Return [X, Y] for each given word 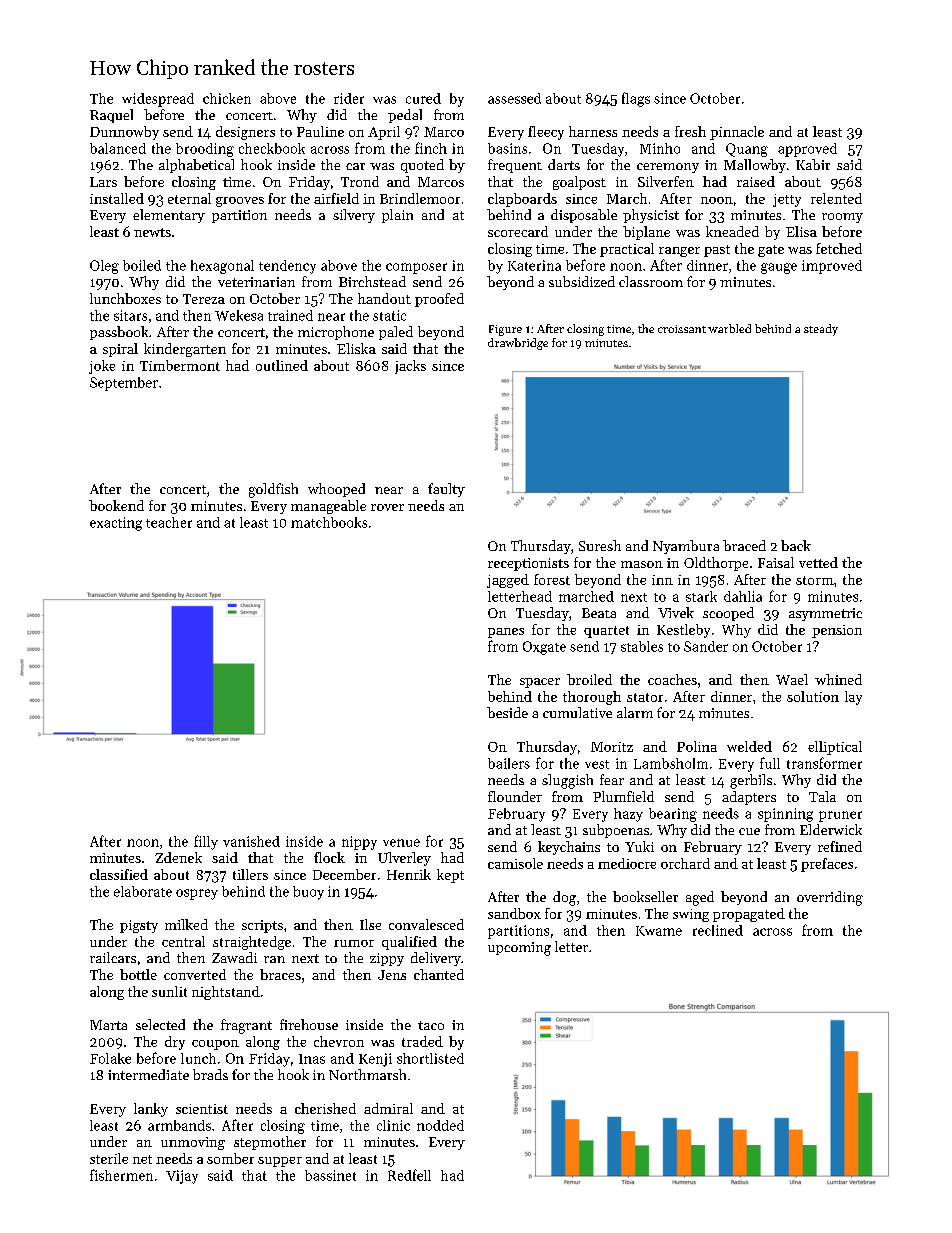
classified [119, 874]
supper [280, 1162]
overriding [830, 898]
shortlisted [430, 1058]
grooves [240, 202]
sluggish [567, 781]
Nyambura [686, 547]
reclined [718, 930]
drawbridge [518, 344]
